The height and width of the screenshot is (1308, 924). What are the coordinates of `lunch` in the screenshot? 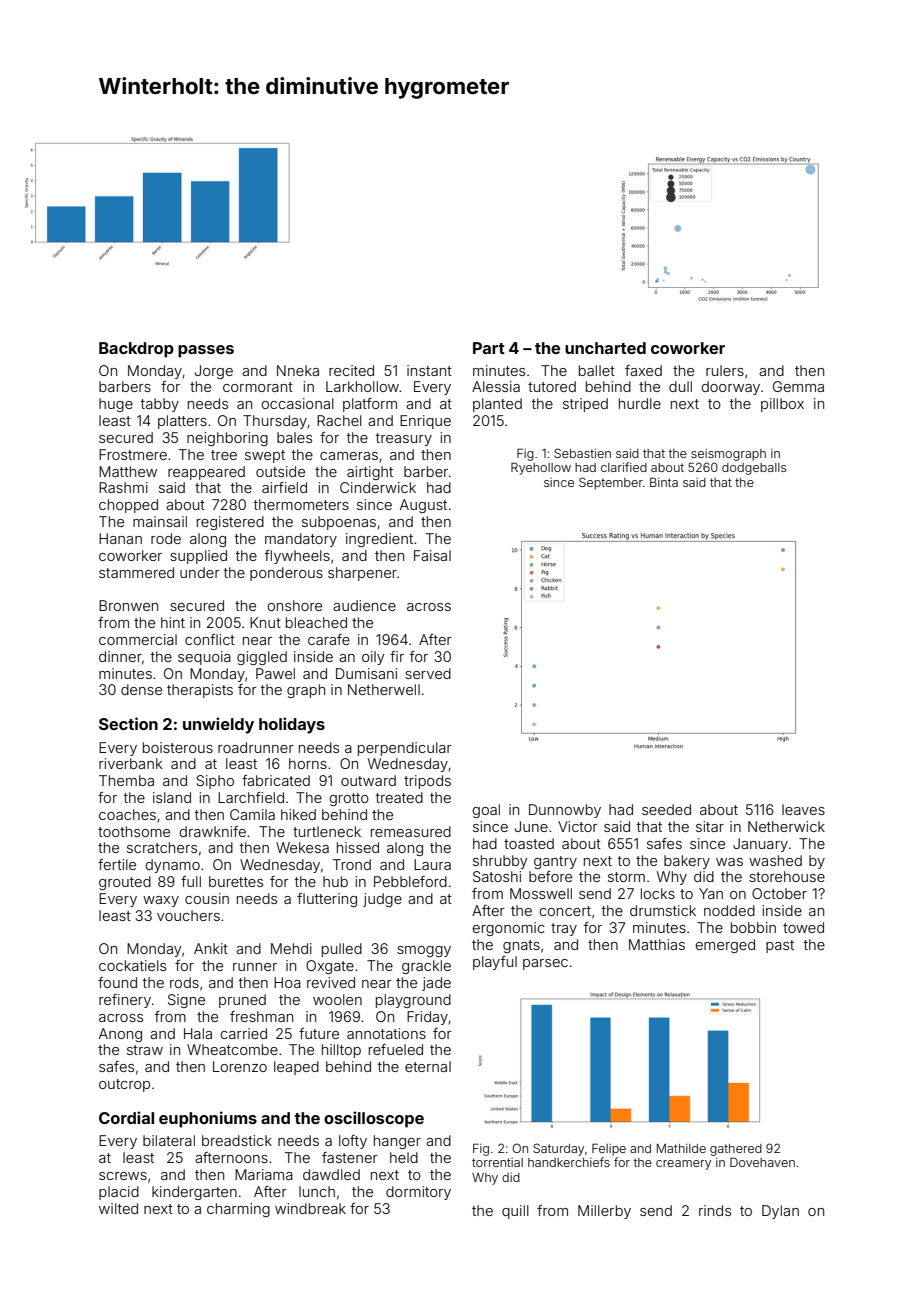 It's located at (317, 1191).
